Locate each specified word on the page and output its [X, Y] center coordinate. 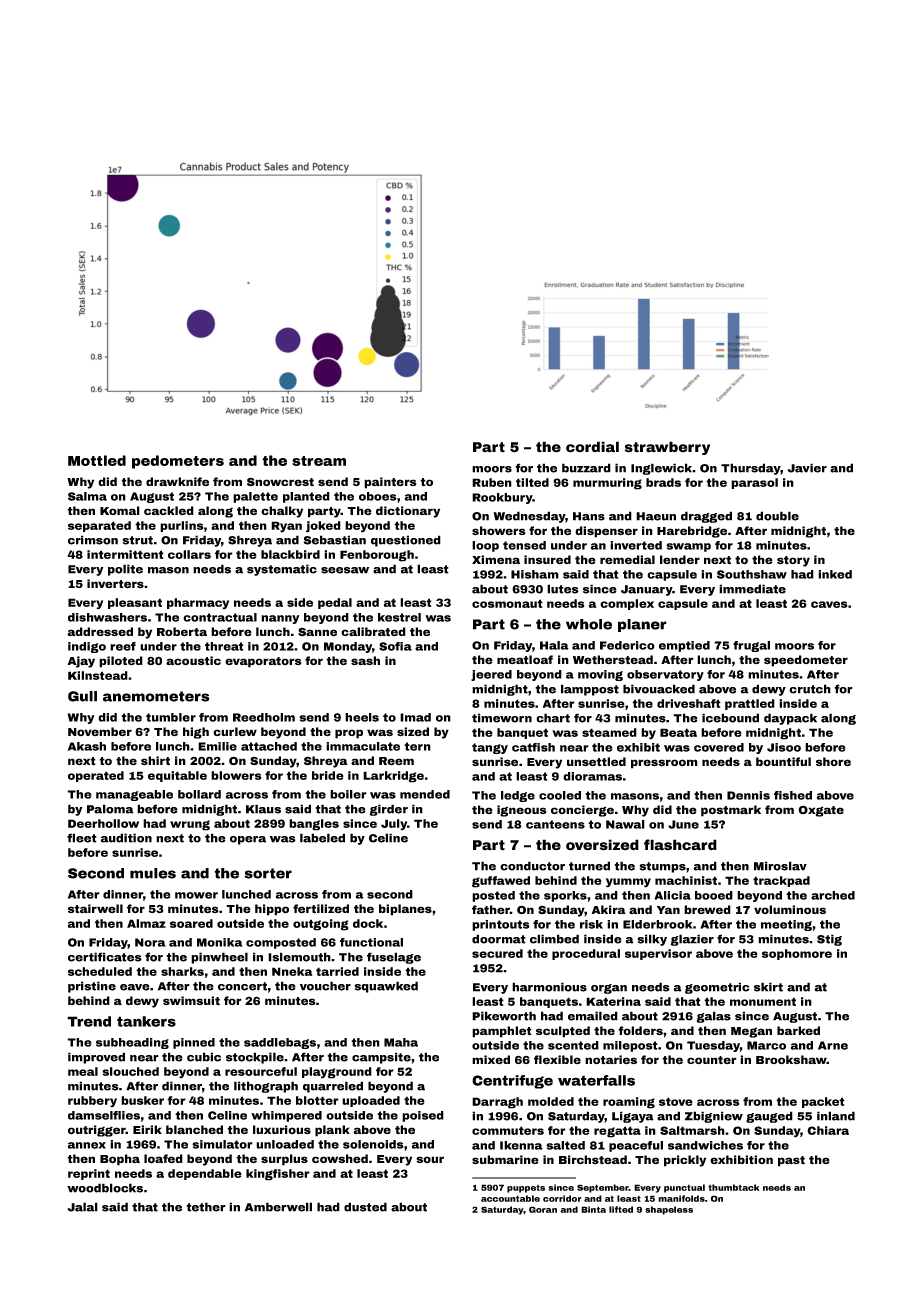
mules [153, 873]
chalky [282, 512]
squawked [386, 987]
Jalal [83, 1207]
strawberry [667, 448]
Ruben [492, 482]
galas [714, 1017]
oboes [378, 496]
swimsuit [191, 1000]
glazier [692, 940]
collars [189, 554]
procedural [586, 954]
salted [565, 1145]
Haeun [656, 516]
